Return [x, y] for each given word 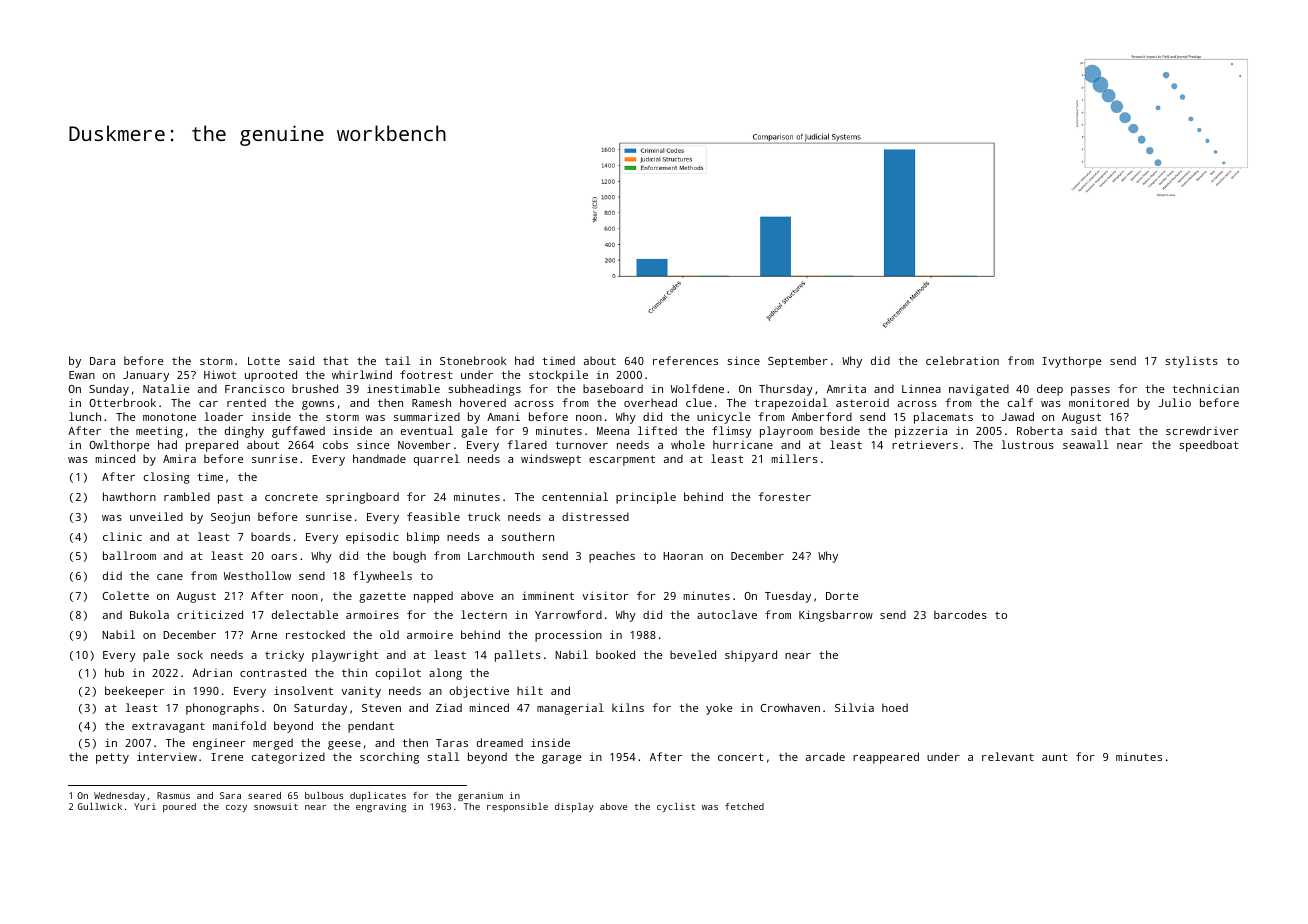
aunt [1055, 757]
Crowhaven [790, 707]
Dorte [842, 596]
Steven [381, 708]
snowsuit [276, 806]
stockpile [558, 376]
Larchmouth [501, 555]
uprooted [271, 376]
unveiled [156, 516]
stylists [1191, 362]
